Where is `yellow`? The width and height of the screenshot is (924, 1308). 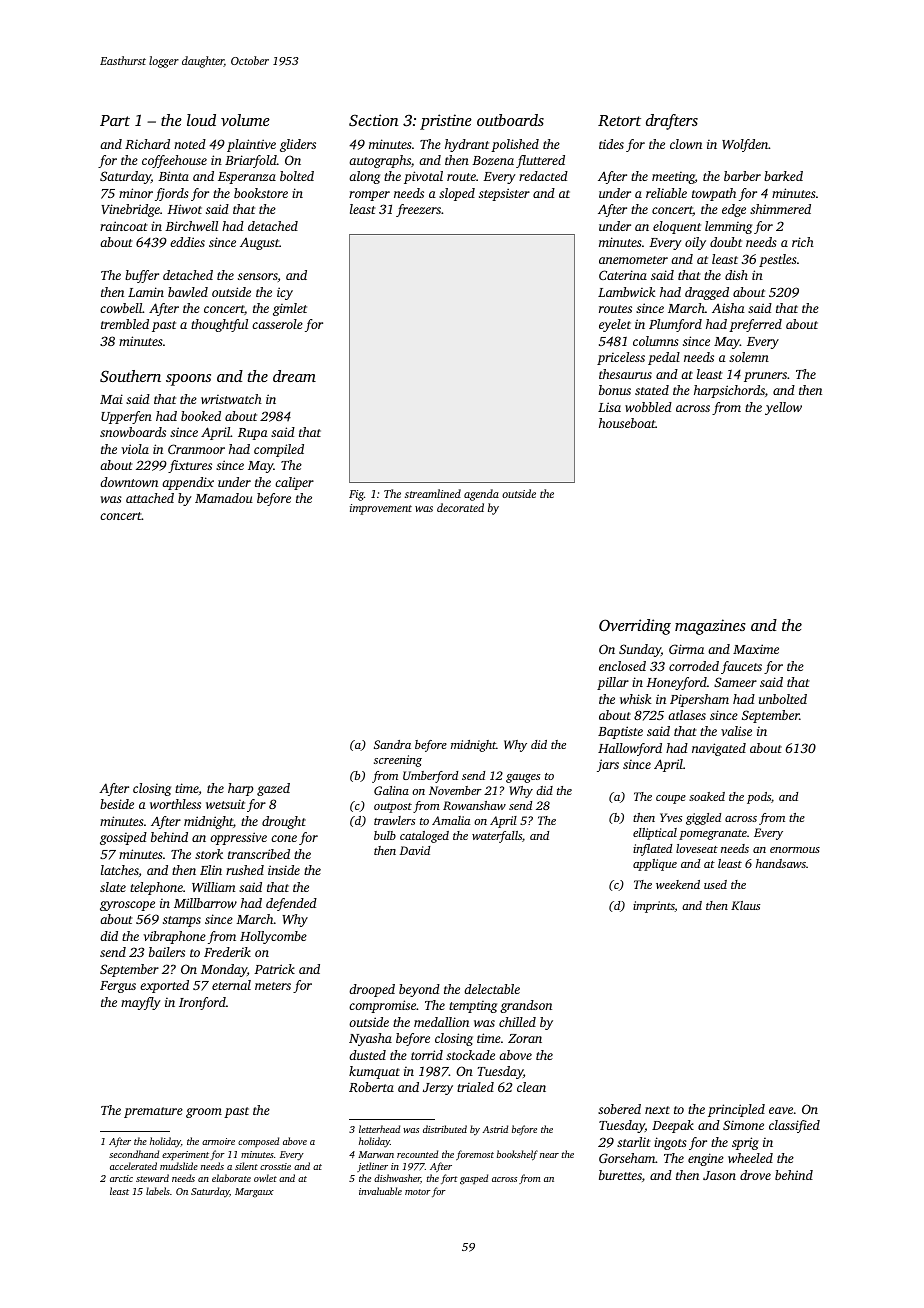
yellow is located at coordinates (783, 408).
